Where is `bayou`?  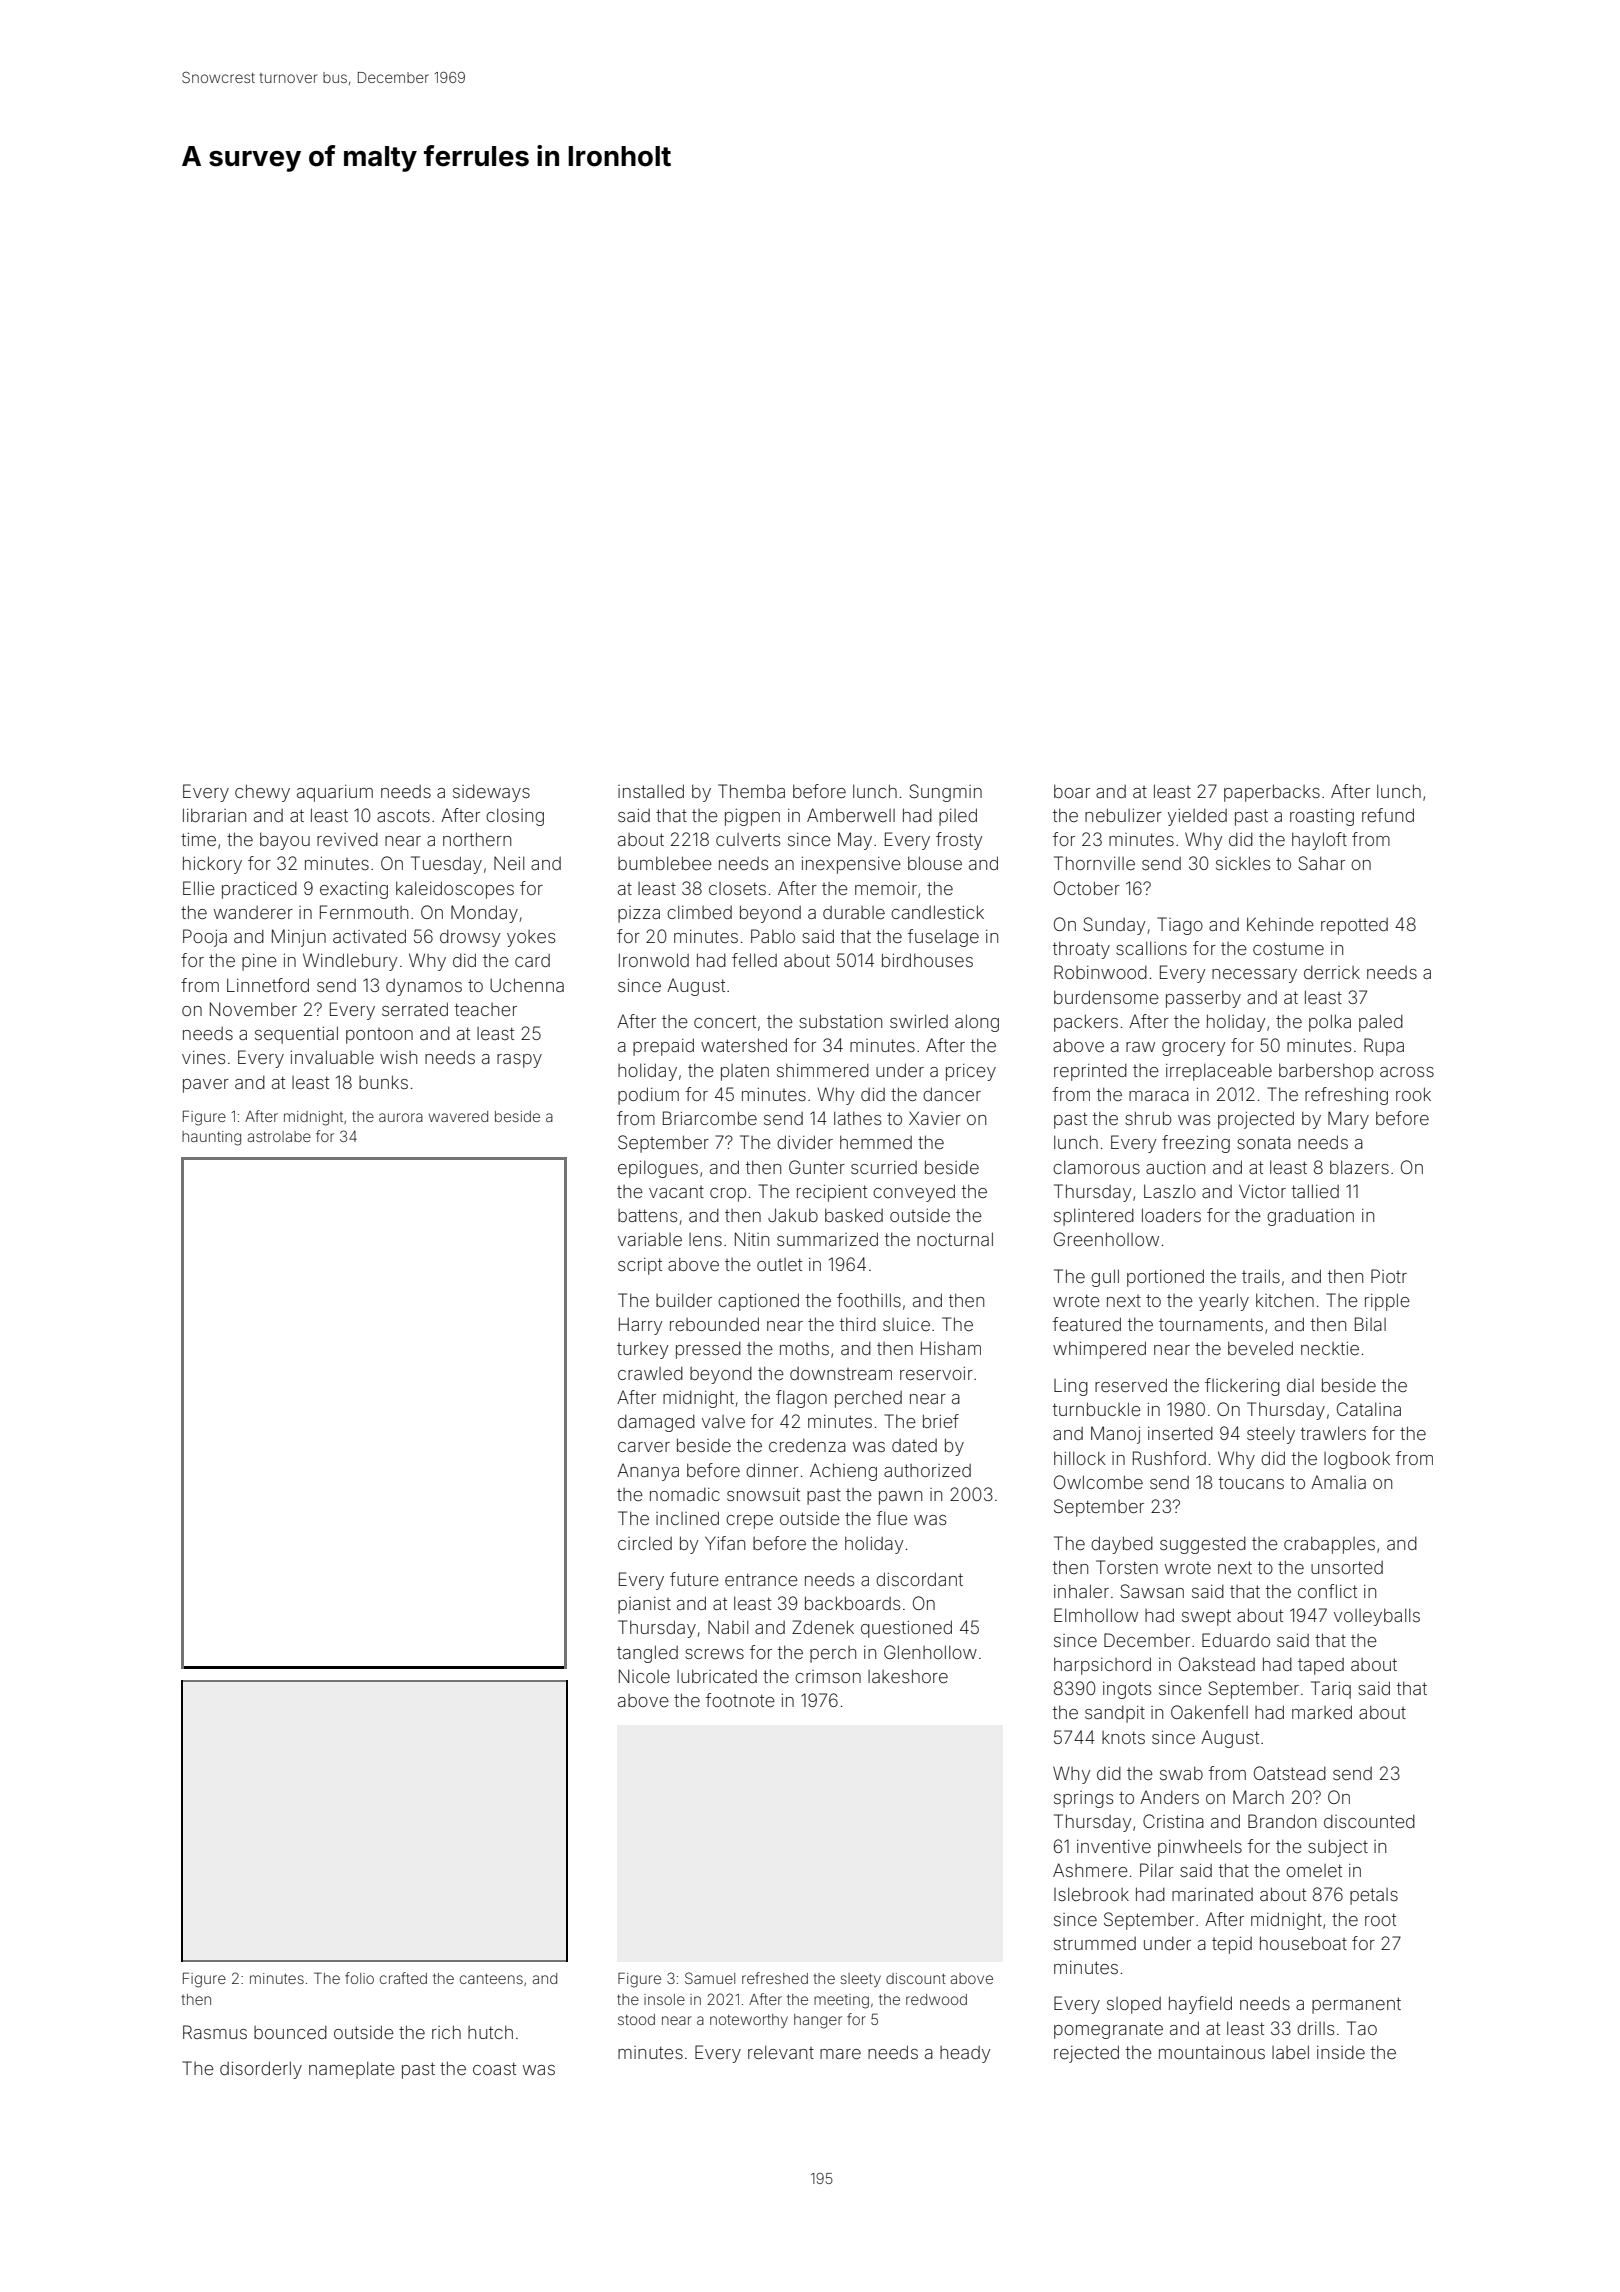 bayou is located at coordinates (285, 841).
